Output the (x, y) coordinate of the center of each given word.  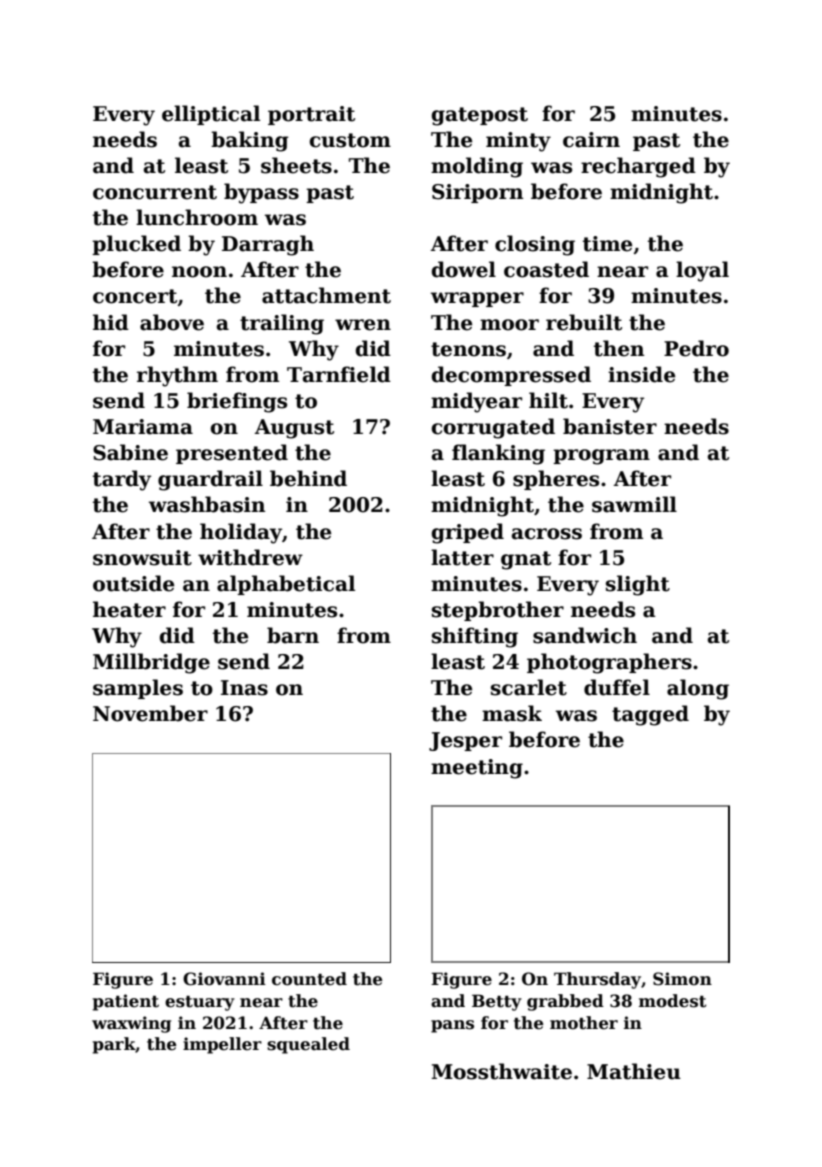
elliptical (211, 115)
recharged (638, 167)
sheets (296, 165)
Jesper (465, 741)
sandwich (585, 635)
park (114, 1045)
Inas (244, 688)
